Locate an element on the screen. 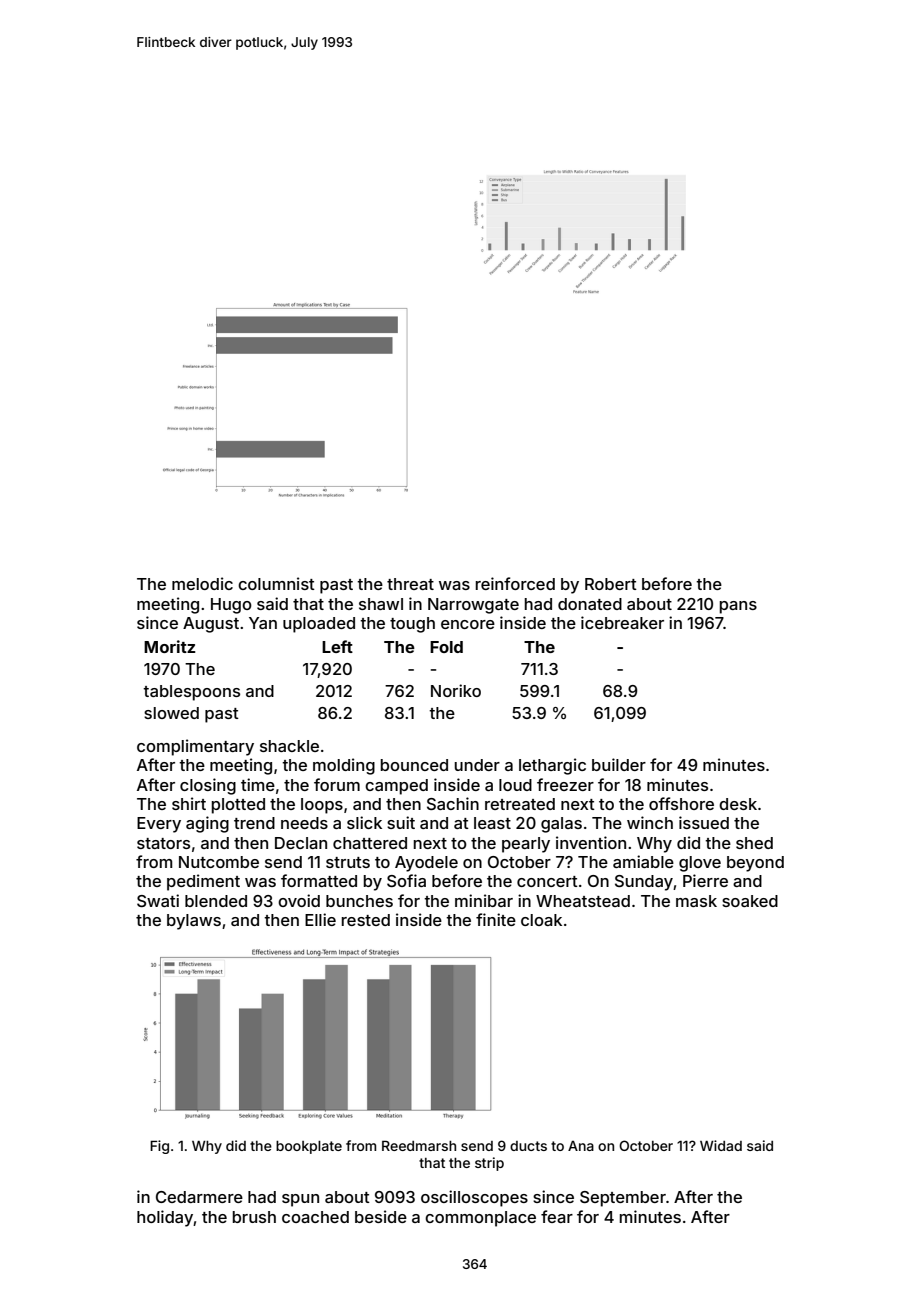  ducts is located at coordinates (528, 1146).
